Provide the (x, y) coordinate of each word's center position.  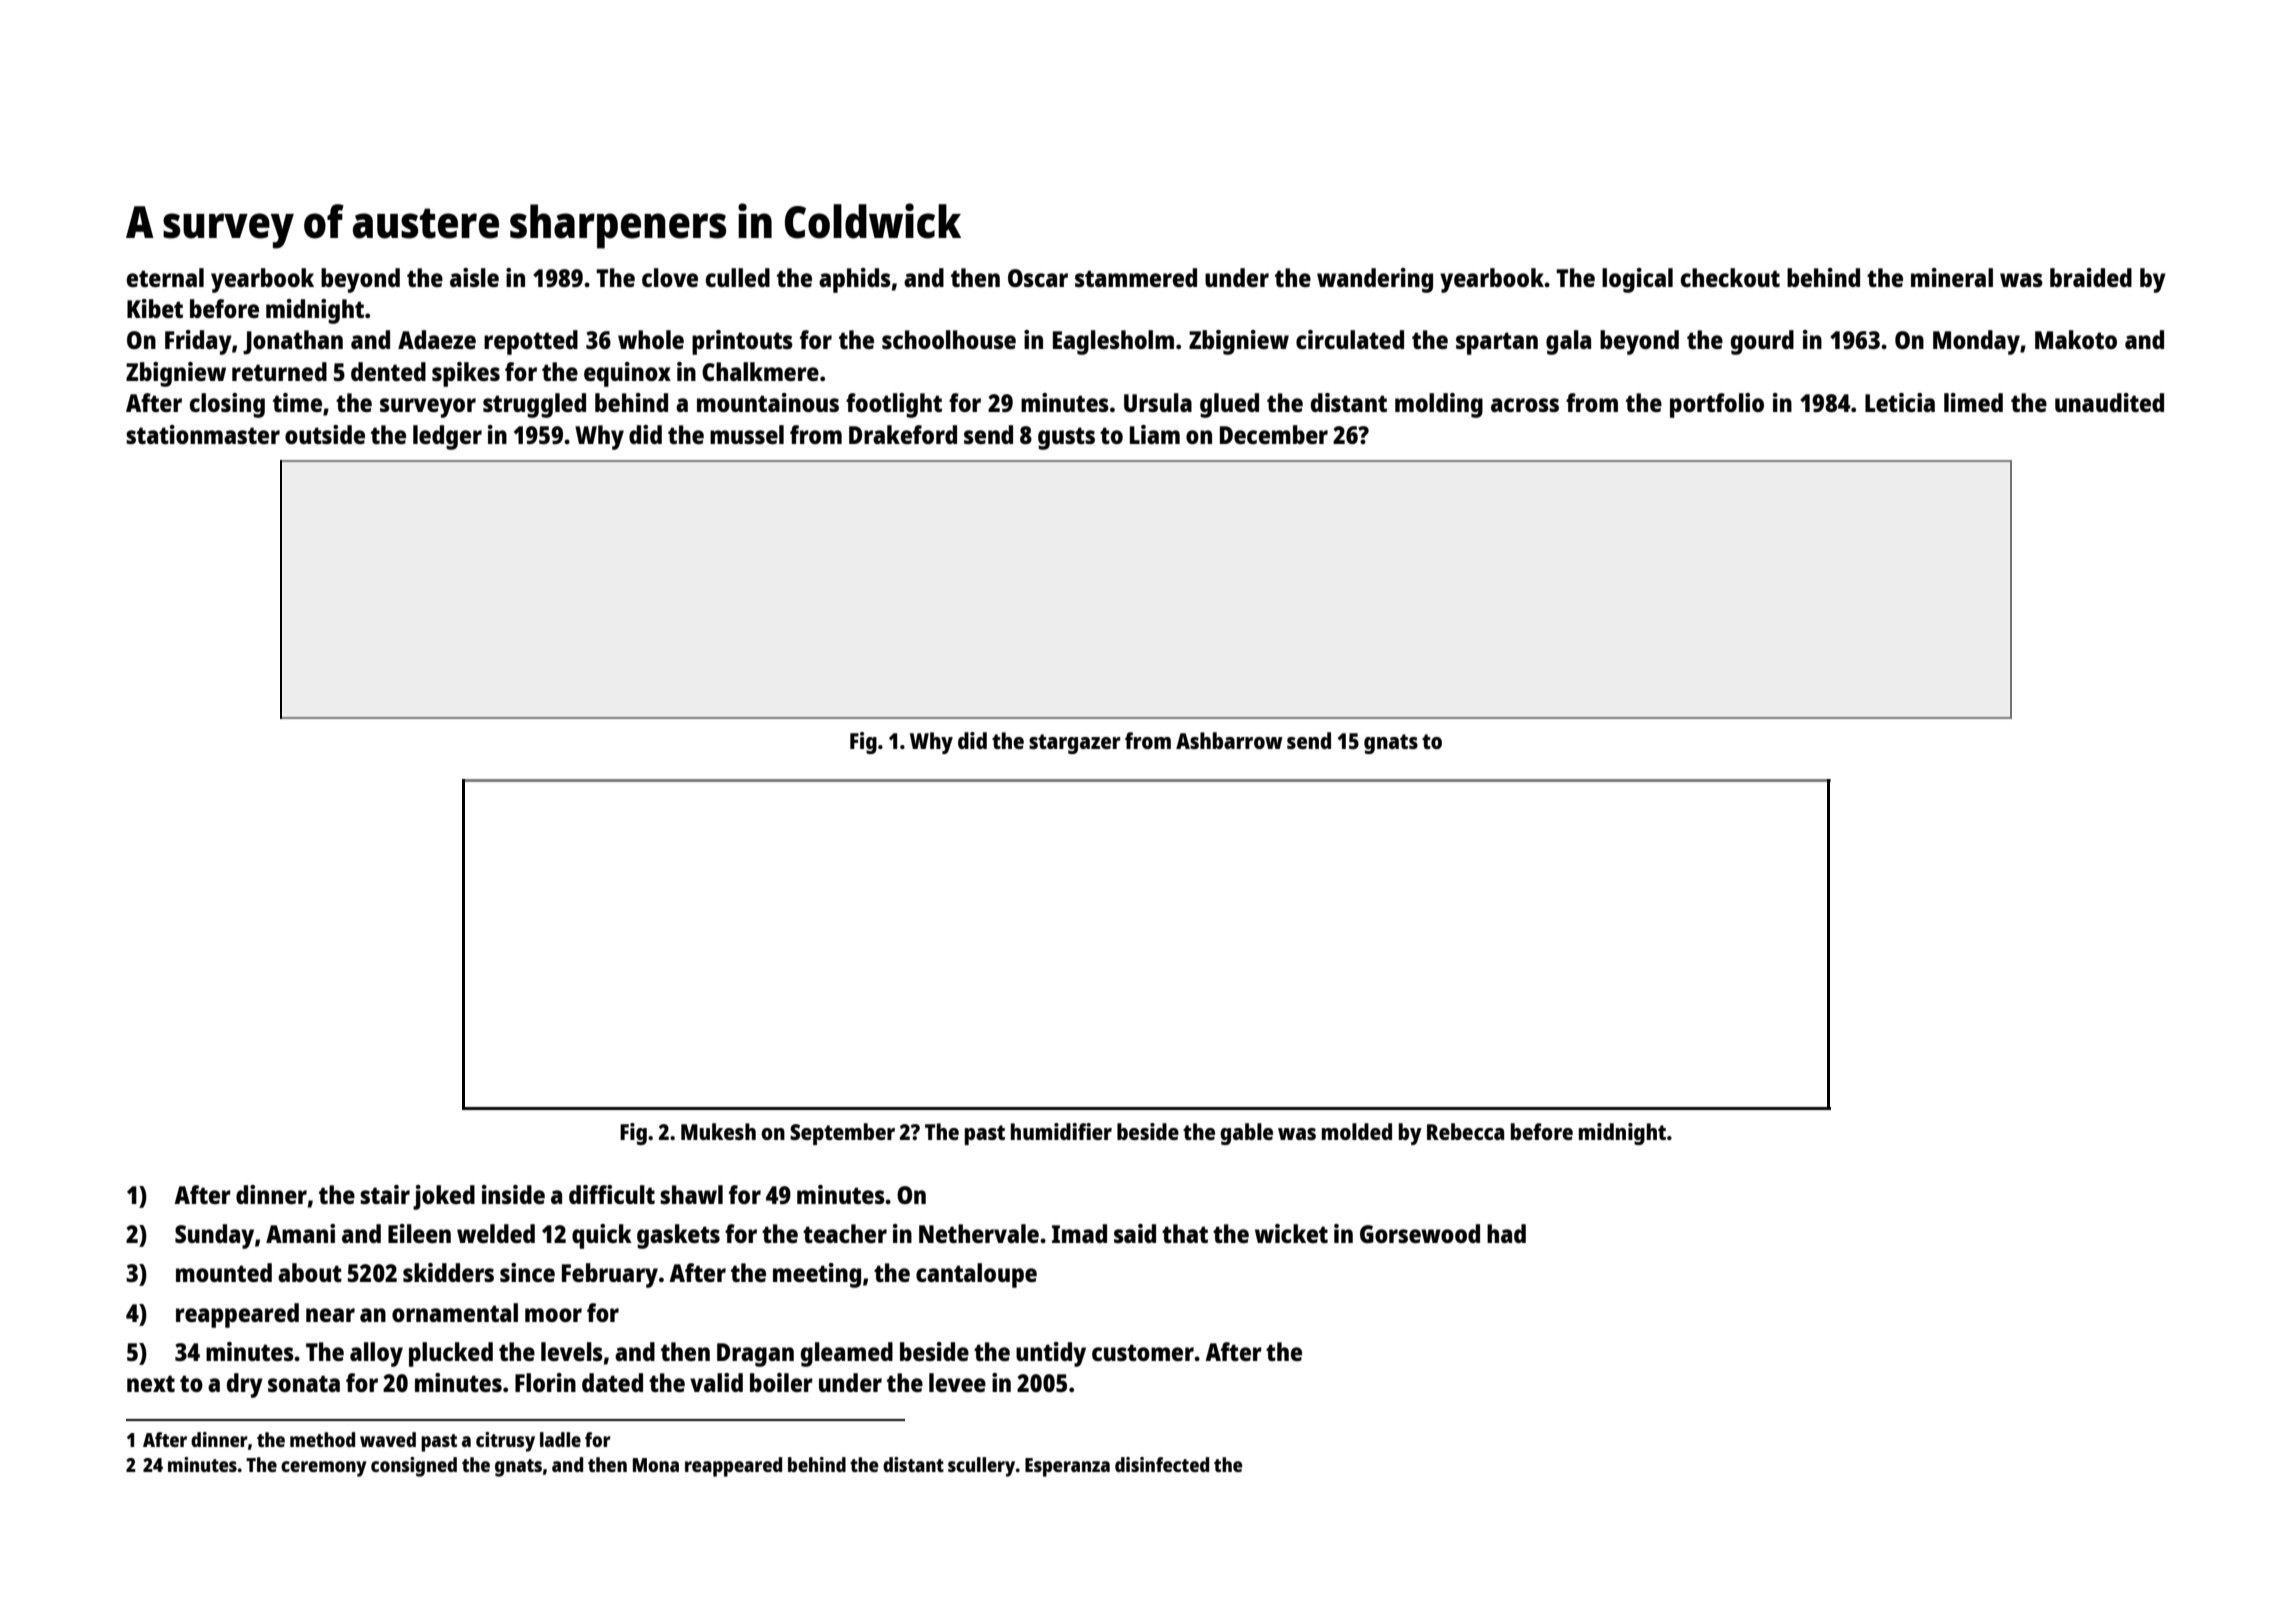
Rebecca (1465, 1131)
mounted (224, 1272)
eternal (165, 277)
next (151, 1383)
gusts (1066, 438)
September (842, 1134)
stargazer (1075, 744)
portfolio (1717, 405)
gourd (1762, 342)
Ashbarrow (1229, 740)
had (1506, 1233)
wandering (1375, 280)
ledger (447, 437)
